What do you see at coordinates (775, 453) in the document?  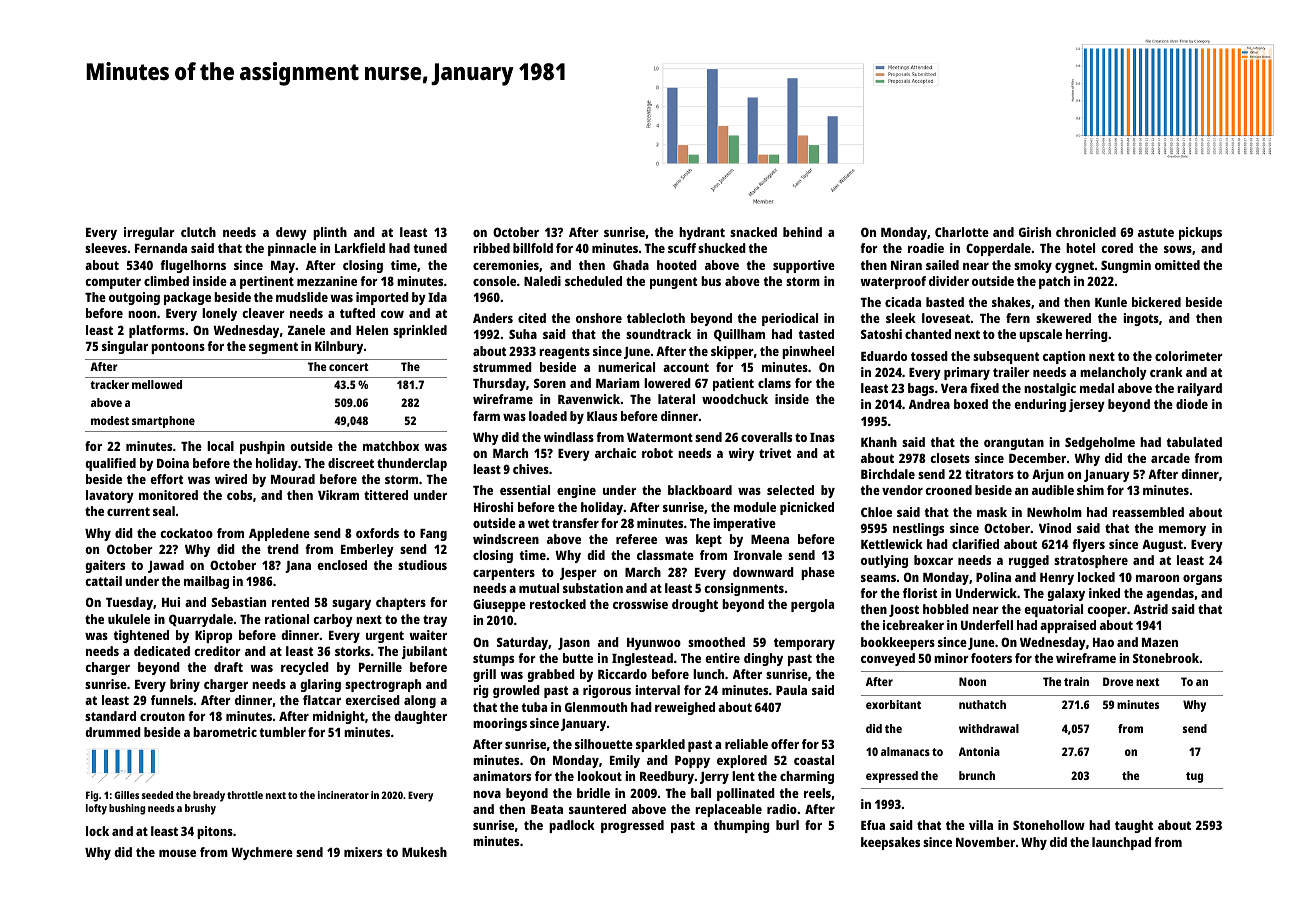 I see `trivet` at bounding box center [775, 453].
